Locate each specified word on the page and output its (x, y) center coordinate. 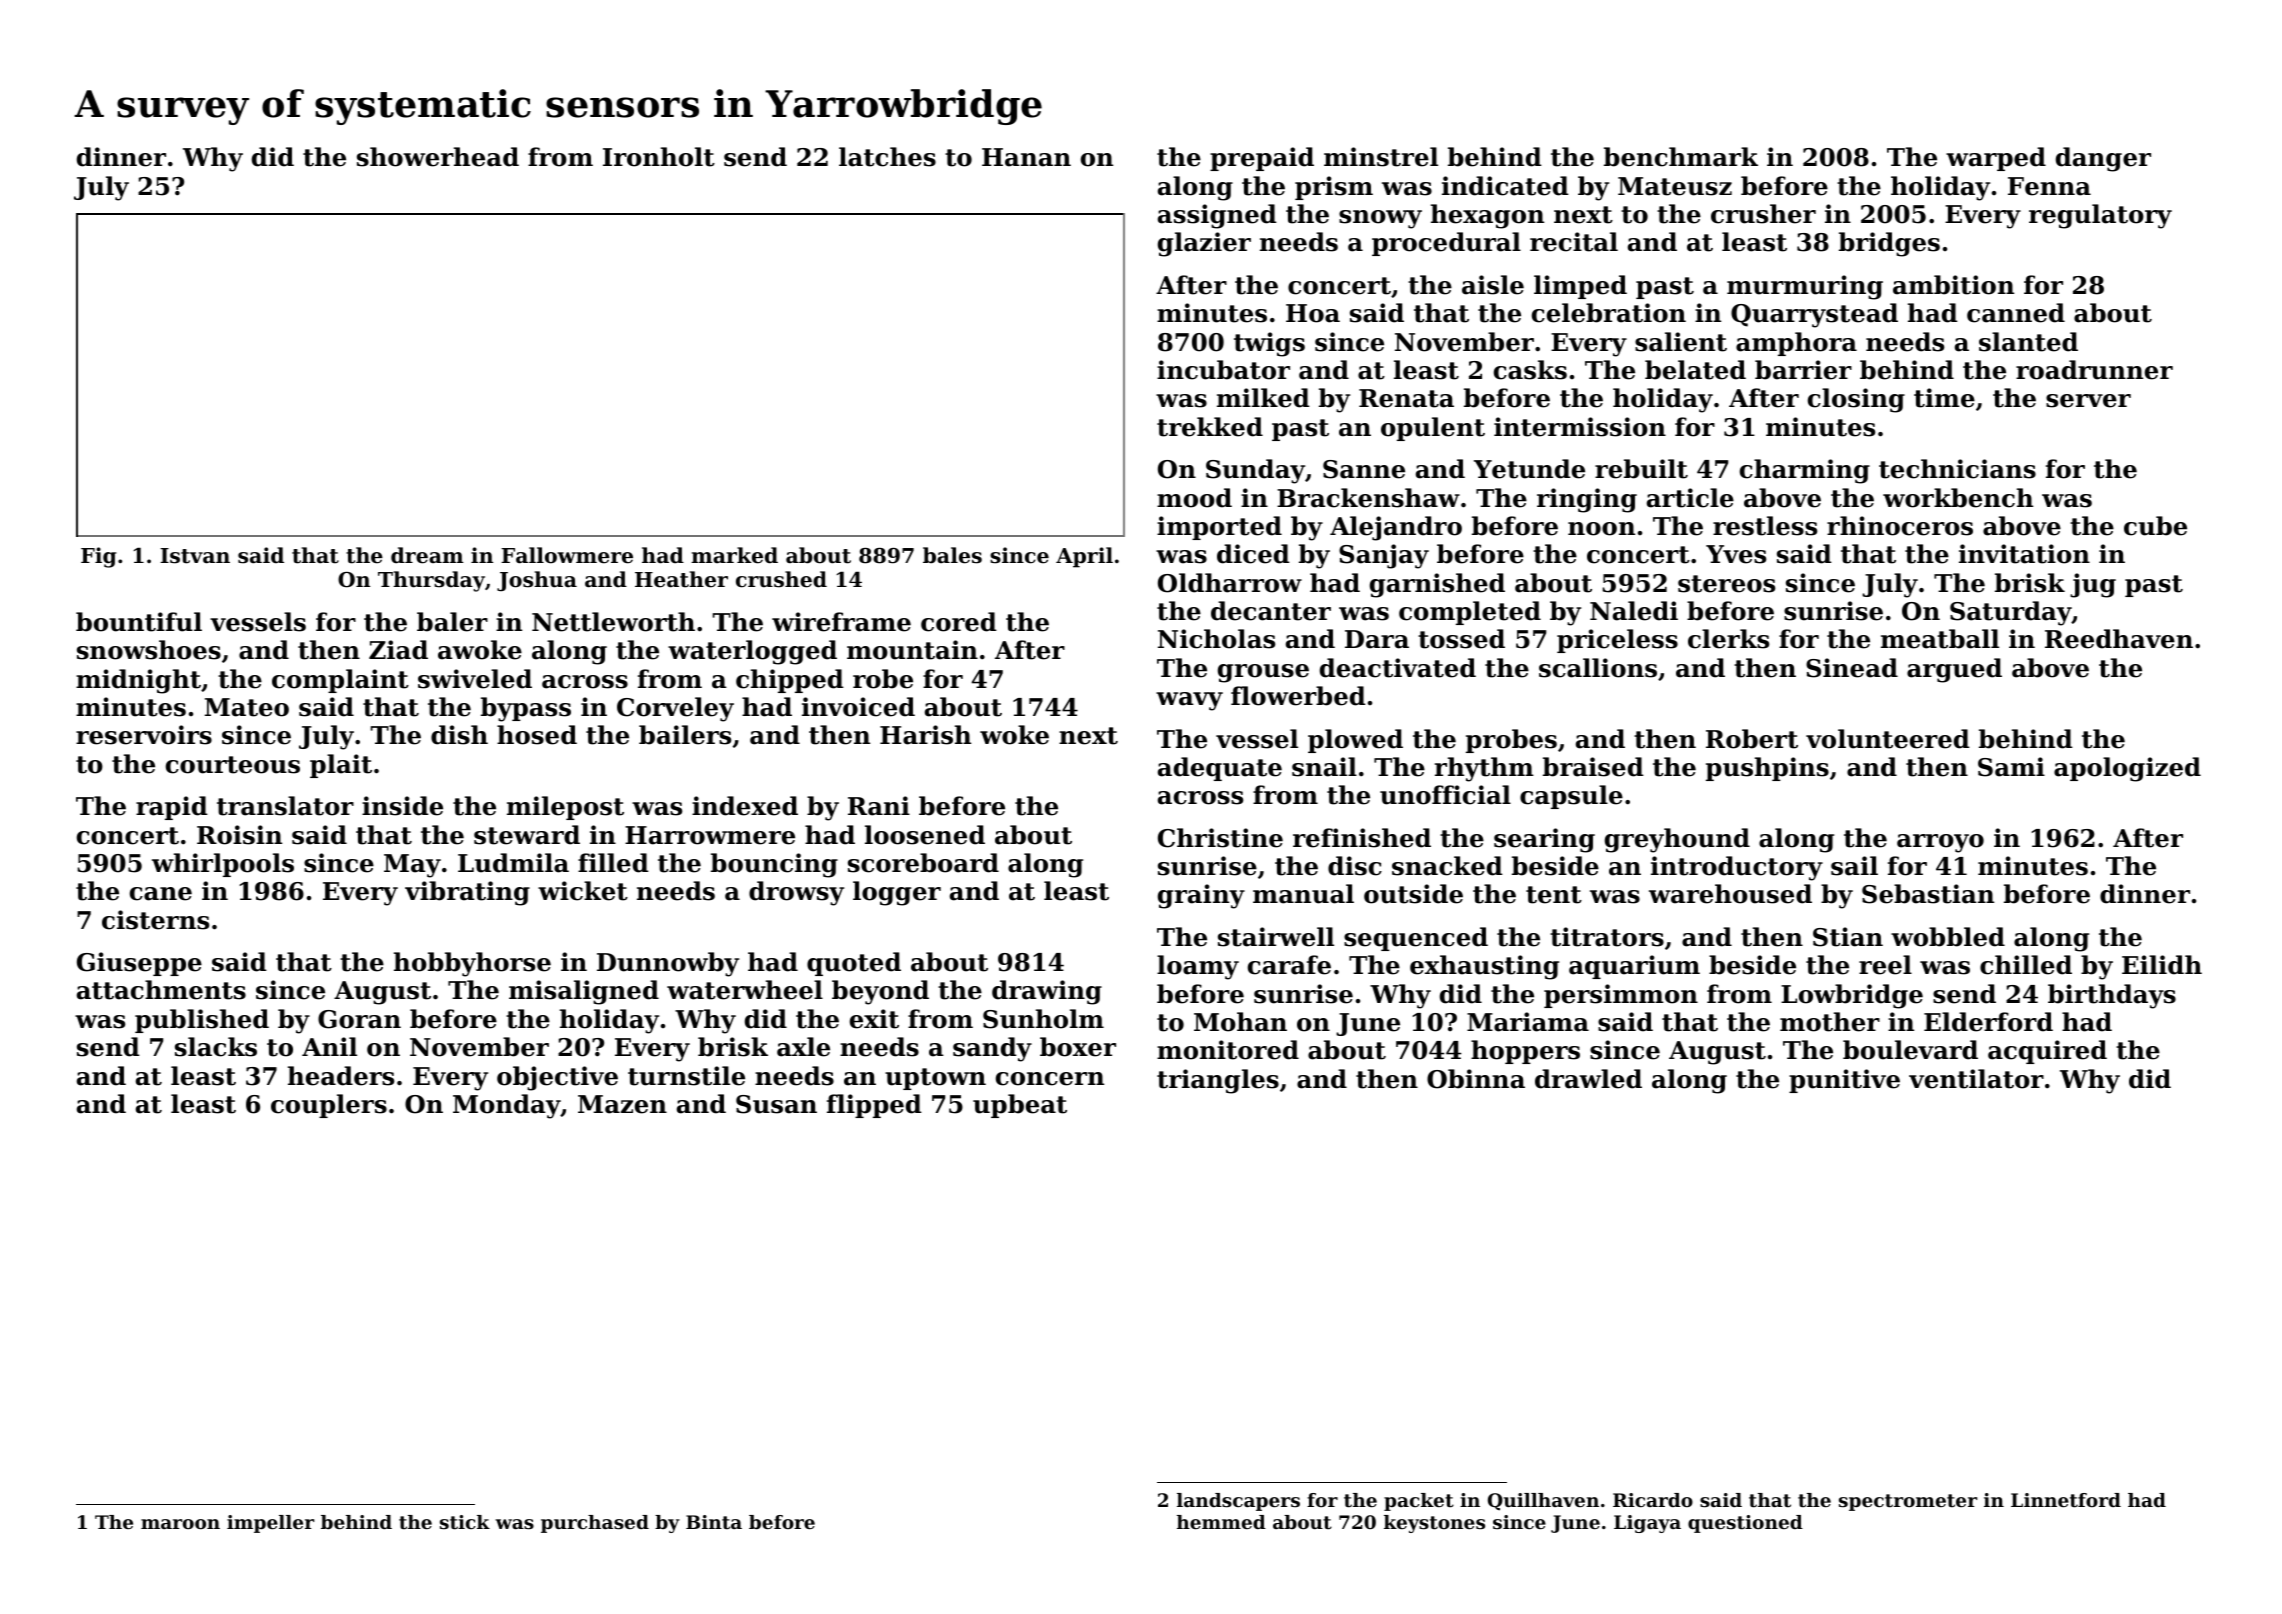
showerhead (438, 157)
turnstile (686, 1076)
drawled (1588, 1079)
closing (1856, 400)
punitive (1844, 1081)
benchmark (1681, 157)
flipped (874, 1106)
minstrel (1381, 157)
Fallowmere (567, 555)
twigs (1269, 344)
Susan (776, 1104)
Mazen (622, 1104)
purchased (595, 1524)
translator (285, 806)
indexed (745, 806)
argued (1954, 670)
